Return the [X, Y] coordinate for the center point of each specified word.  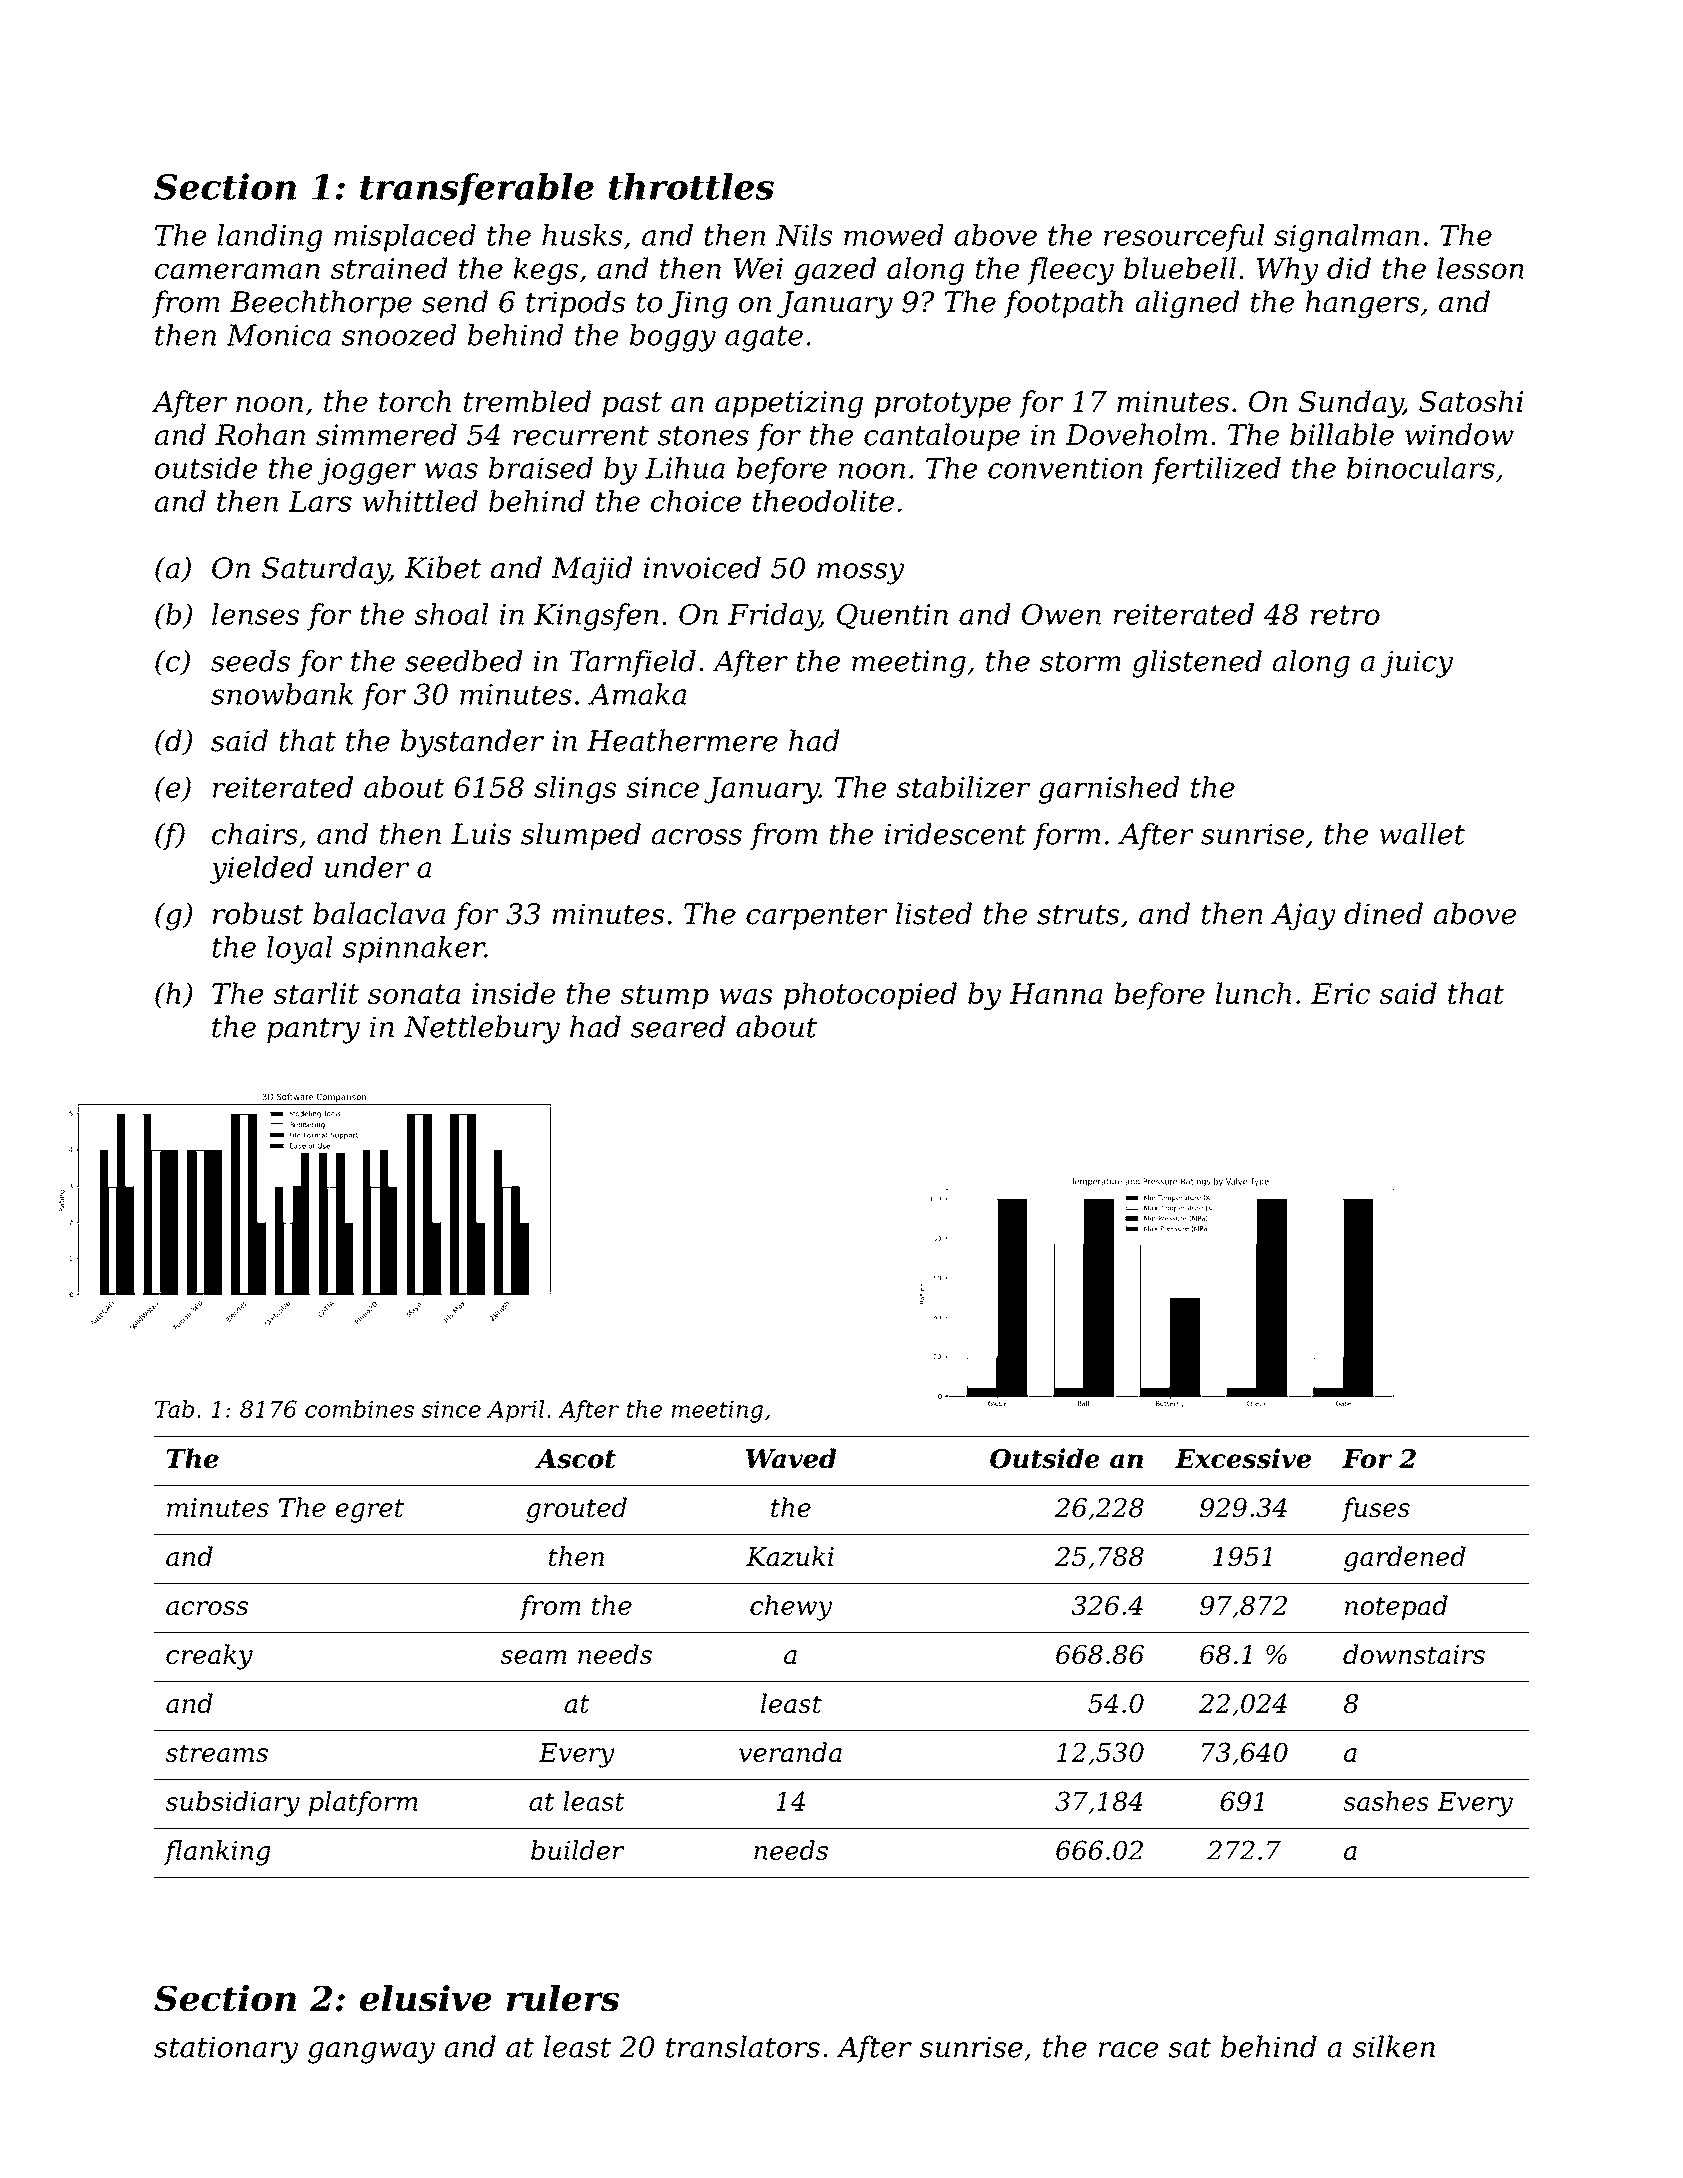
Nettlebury [482, 1029]
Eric [1340, 993]
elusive [426, 1998]
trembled [527, 401]
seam [533, 1657]
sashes [1386, 1801]
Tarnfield [633, 663]
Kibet [442, 567]
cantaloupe [942, 437]
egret [369, 1511]
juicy [1416, 664]
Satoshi [1471, 401]
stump [664, 997]
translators [743, 2046]
